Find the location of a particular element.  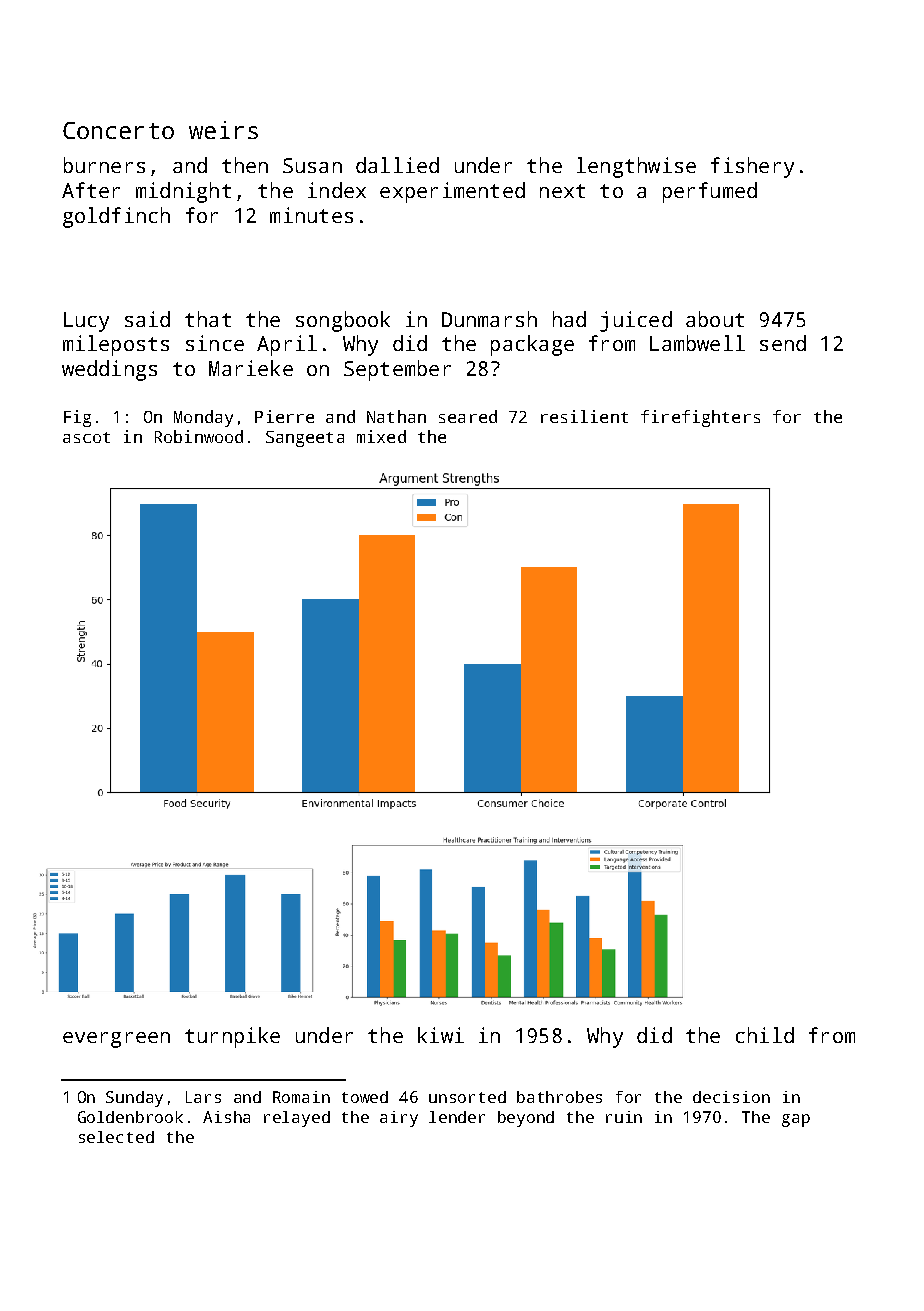

child is located at coordinates (765, 1035).
